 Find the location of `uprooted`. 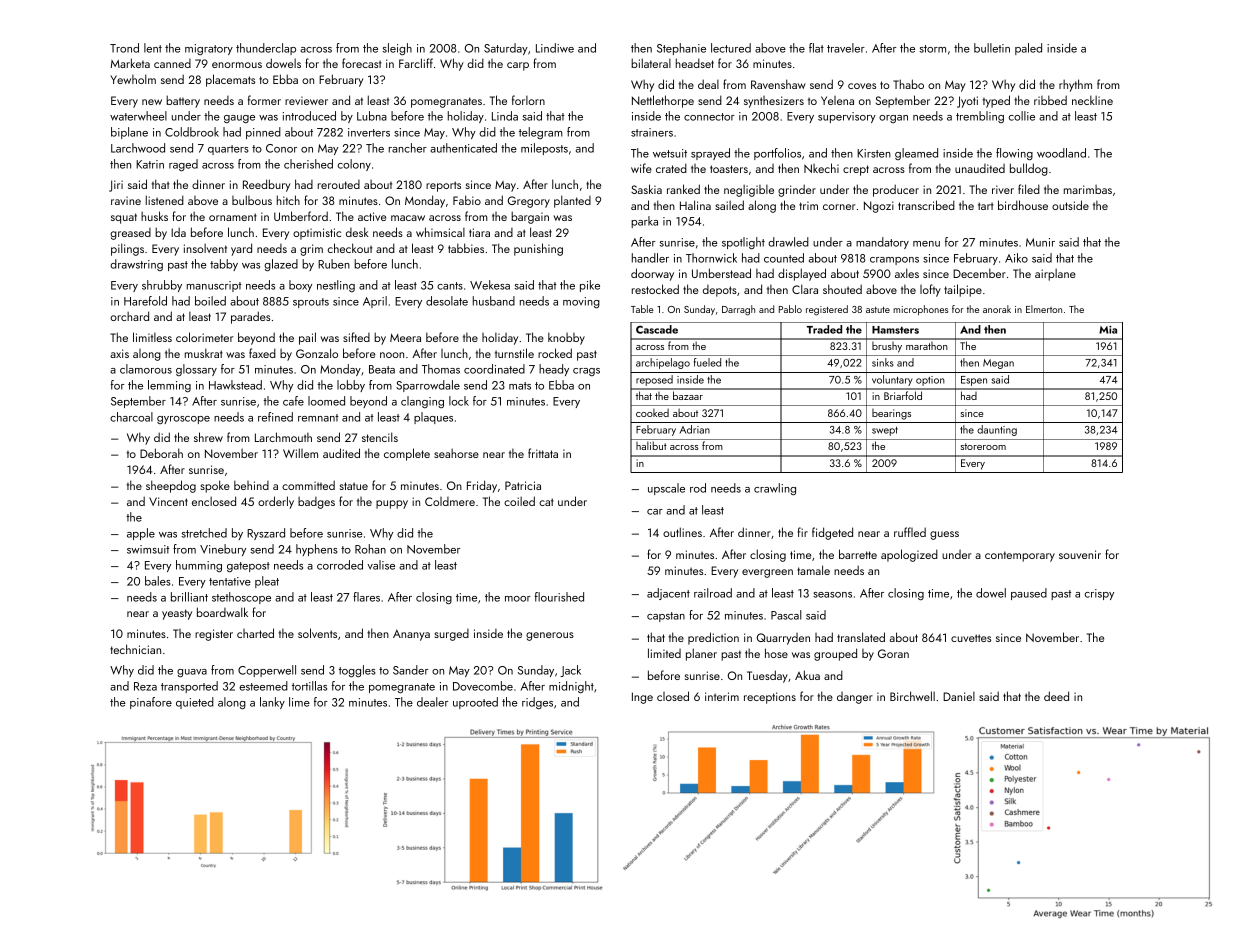

uprooted is located at coordinates (475, 703).
